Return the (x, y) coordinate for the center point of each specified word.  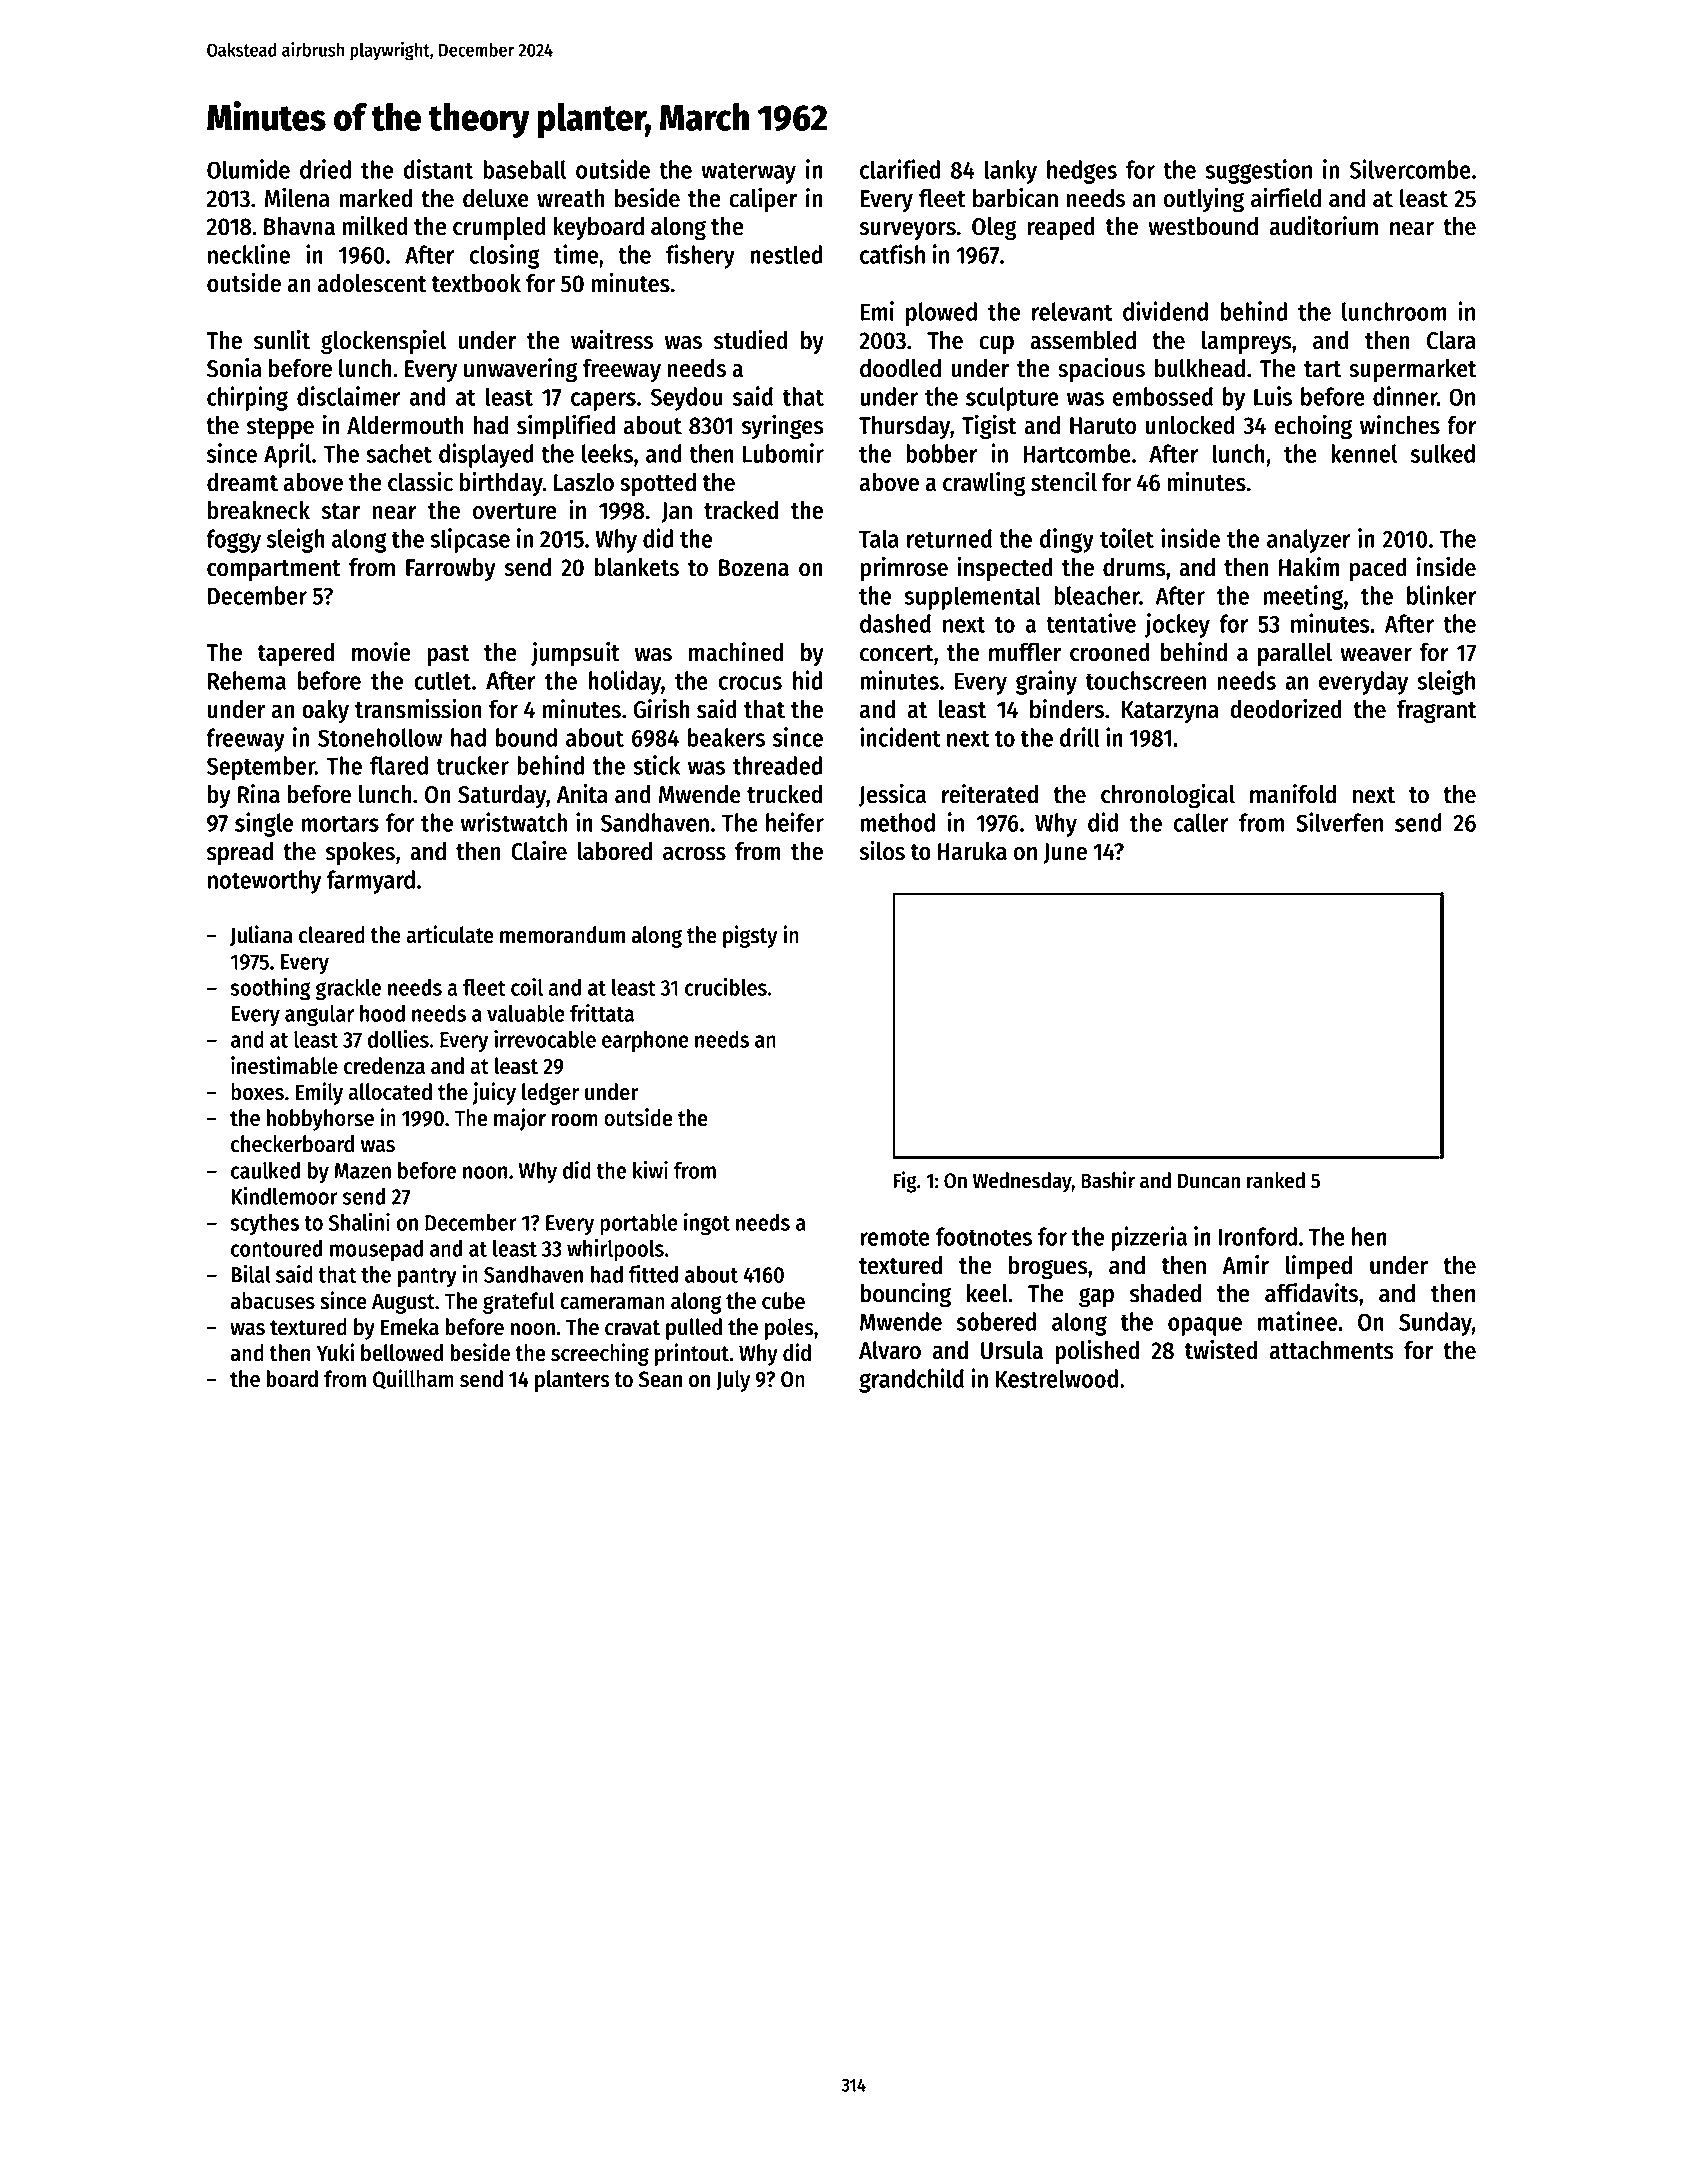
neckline (249, 254)
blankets (637, 567)
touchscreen (1145, 680)
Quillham (413, 1379)
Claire (539, 851)
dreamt (242, 482)
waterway (748, 173)
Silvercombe (1410, 169)
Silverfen (1339, 822)
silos (882, 851)
